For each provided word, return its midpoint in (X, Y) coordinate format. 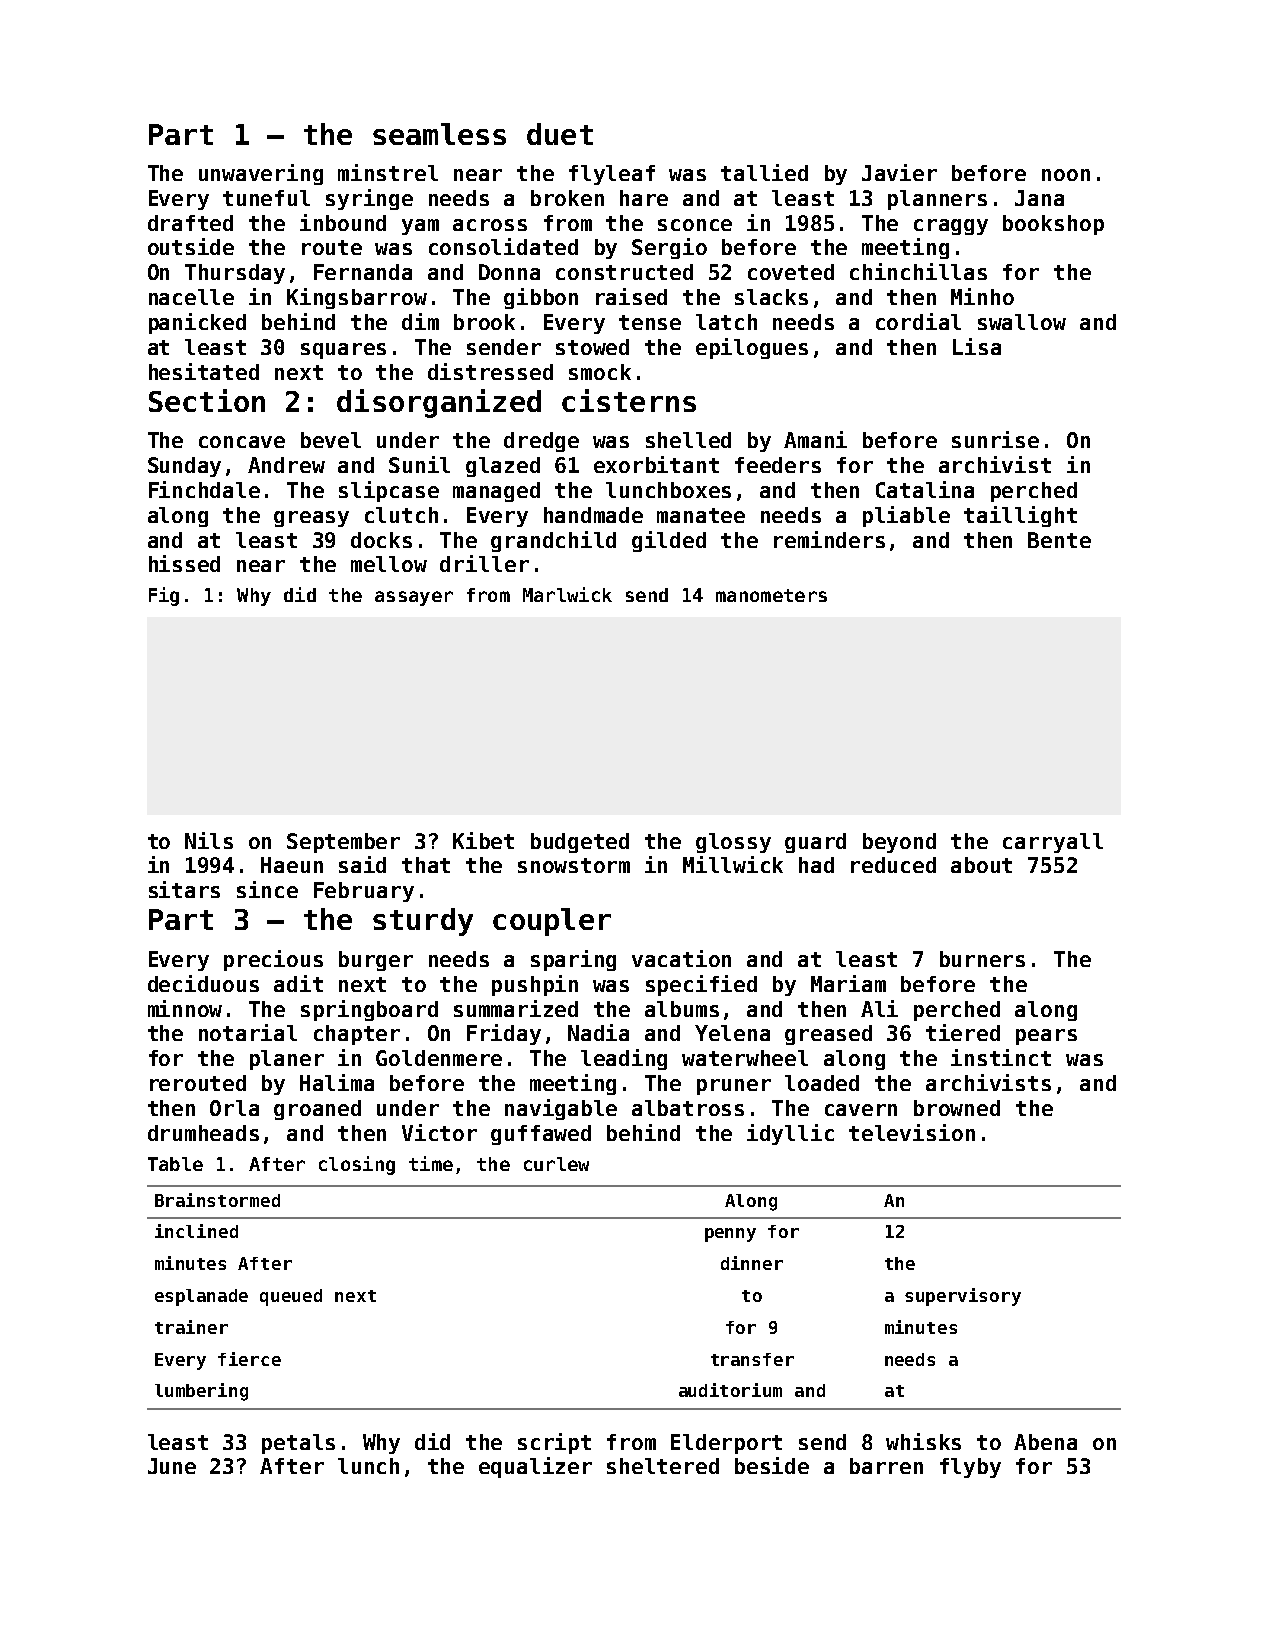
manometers (771, 595)
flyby (970, 1468)
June (172, 1466)
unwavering (261, 174)
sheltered (663, 1466)
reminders (829, 539)
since (267, 889)
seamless (439, 134)
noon (1066, 175)
